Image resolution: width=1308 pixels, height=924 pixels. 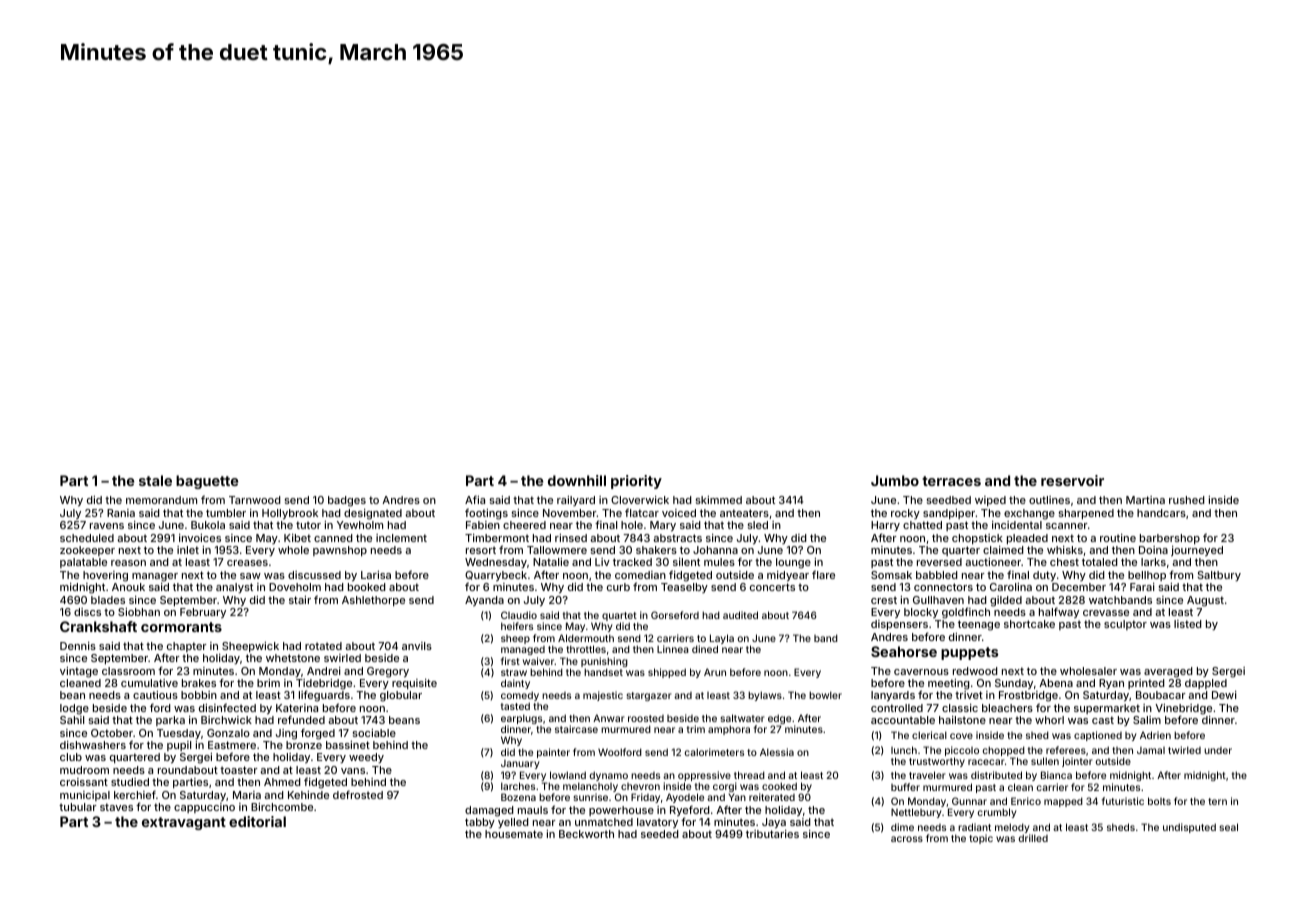 What do you see at coordinates (155, 480) in the image?
I see `stale` at bounding box center [155, 480].
